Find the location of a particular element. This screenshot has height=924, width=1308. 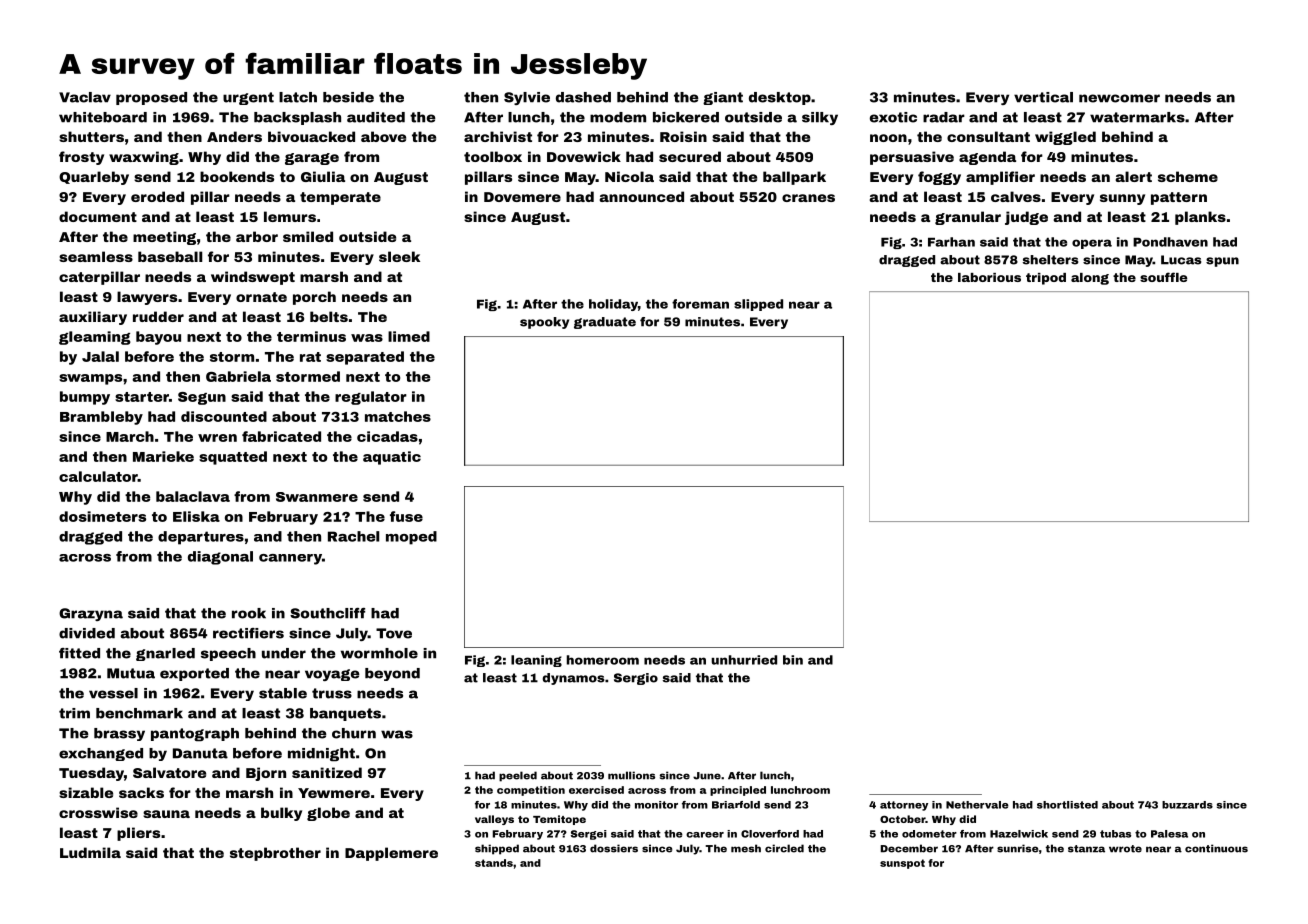

dossiers is located at coordinates (614, 848).
